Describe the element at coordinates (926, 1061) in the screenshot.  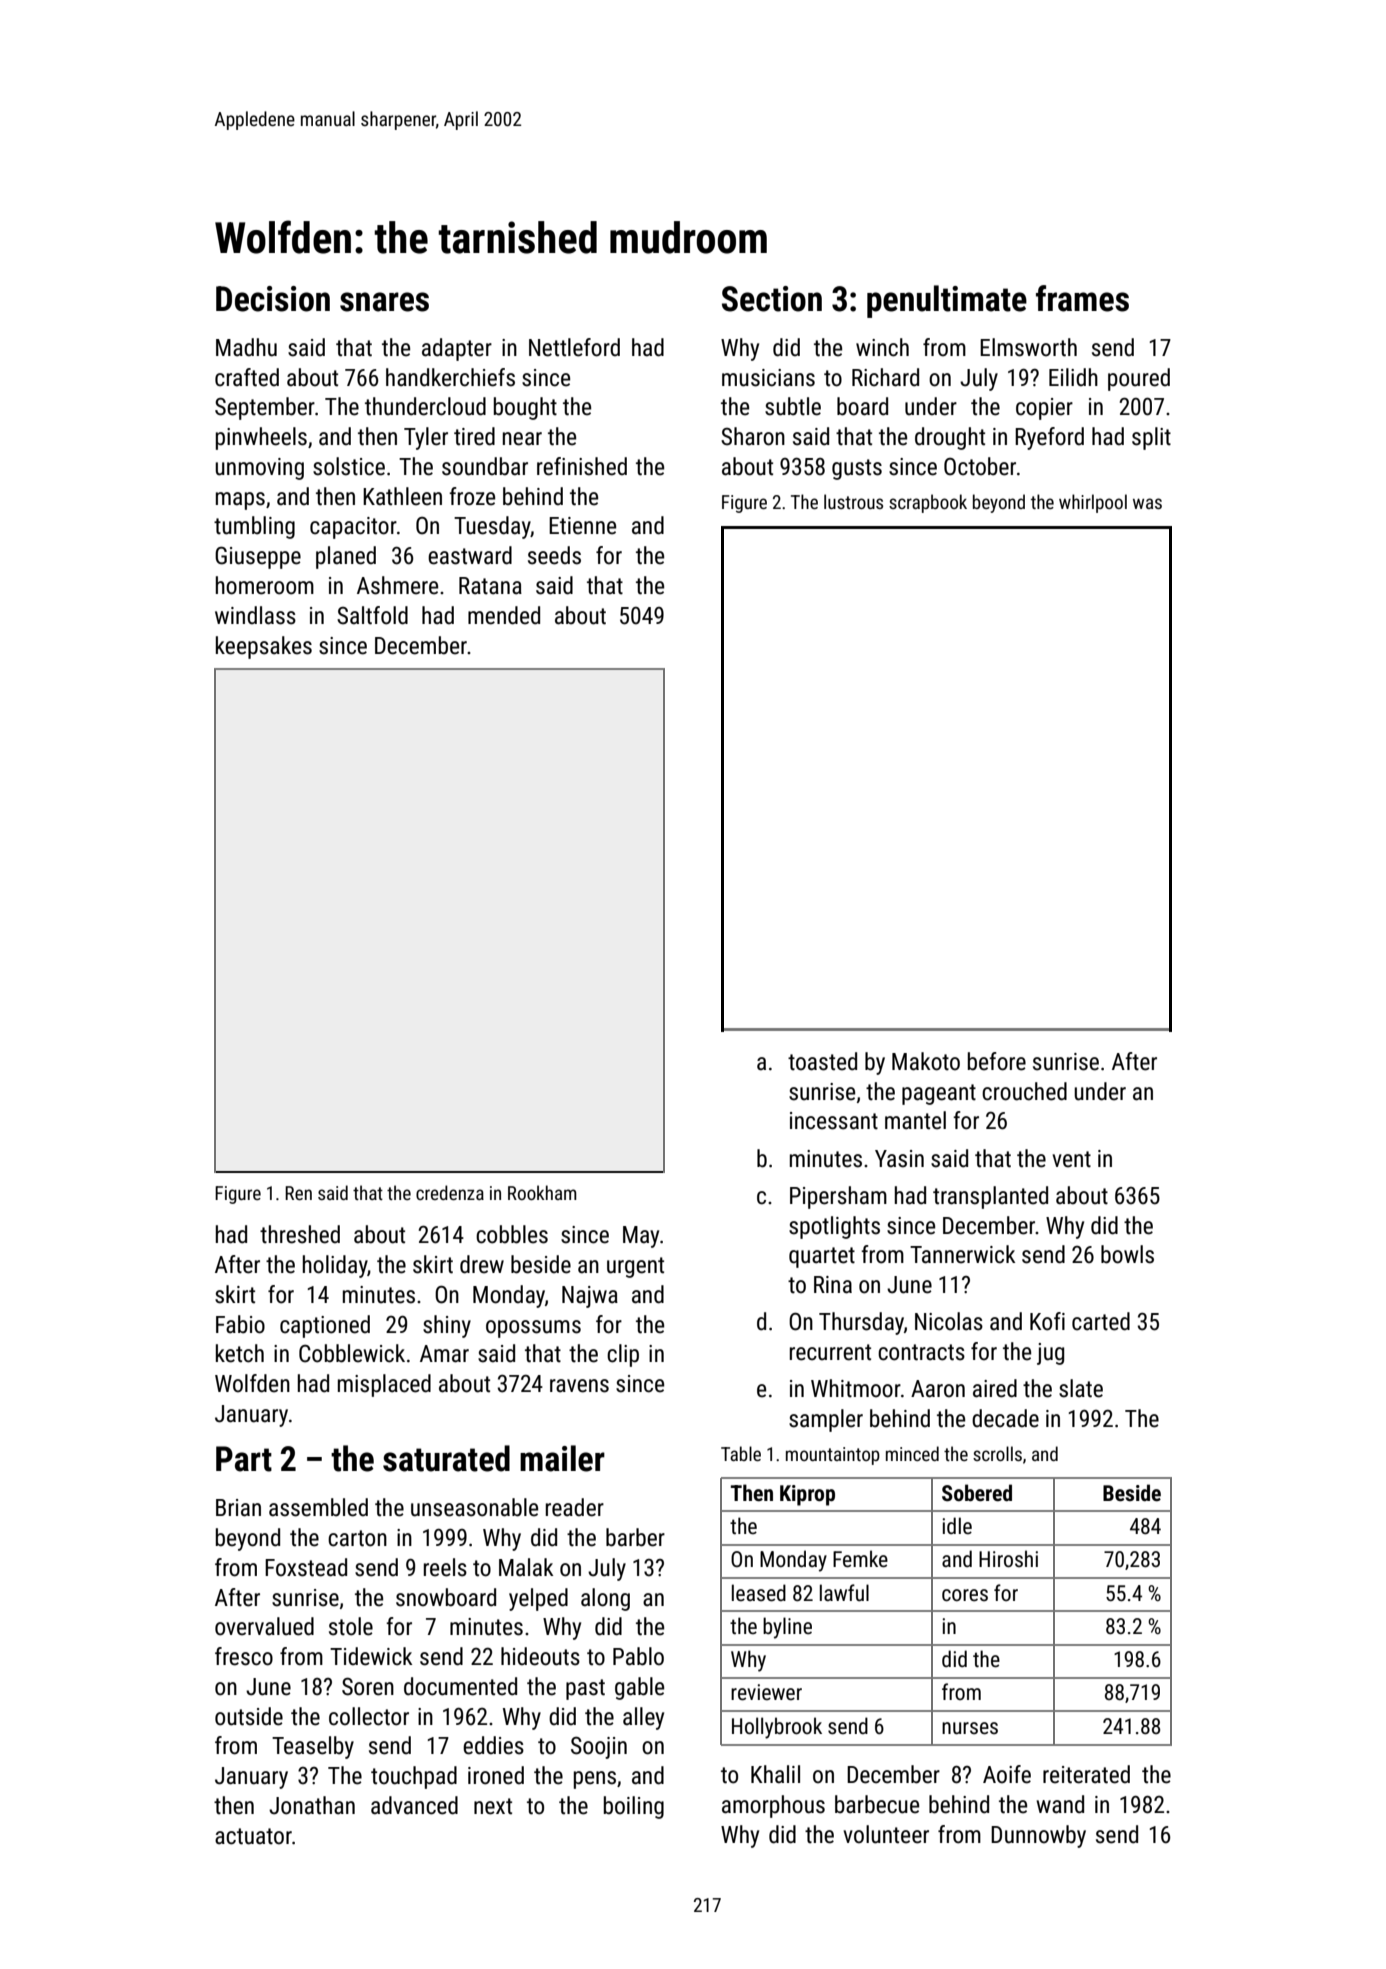
I see `Makoto` at that location.
